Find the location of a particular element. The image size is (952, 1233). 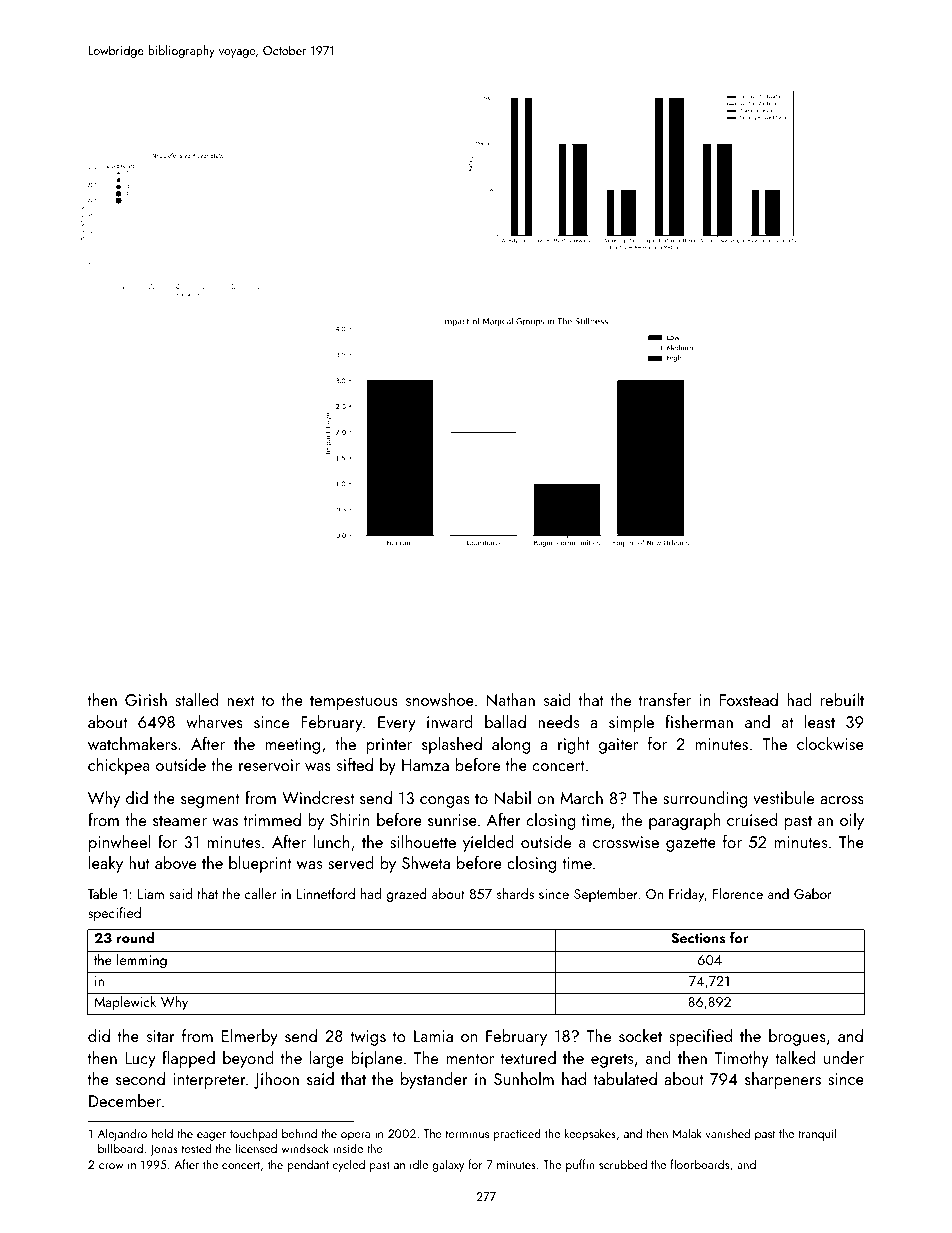

lemming is located at coordinates (142, 961).
